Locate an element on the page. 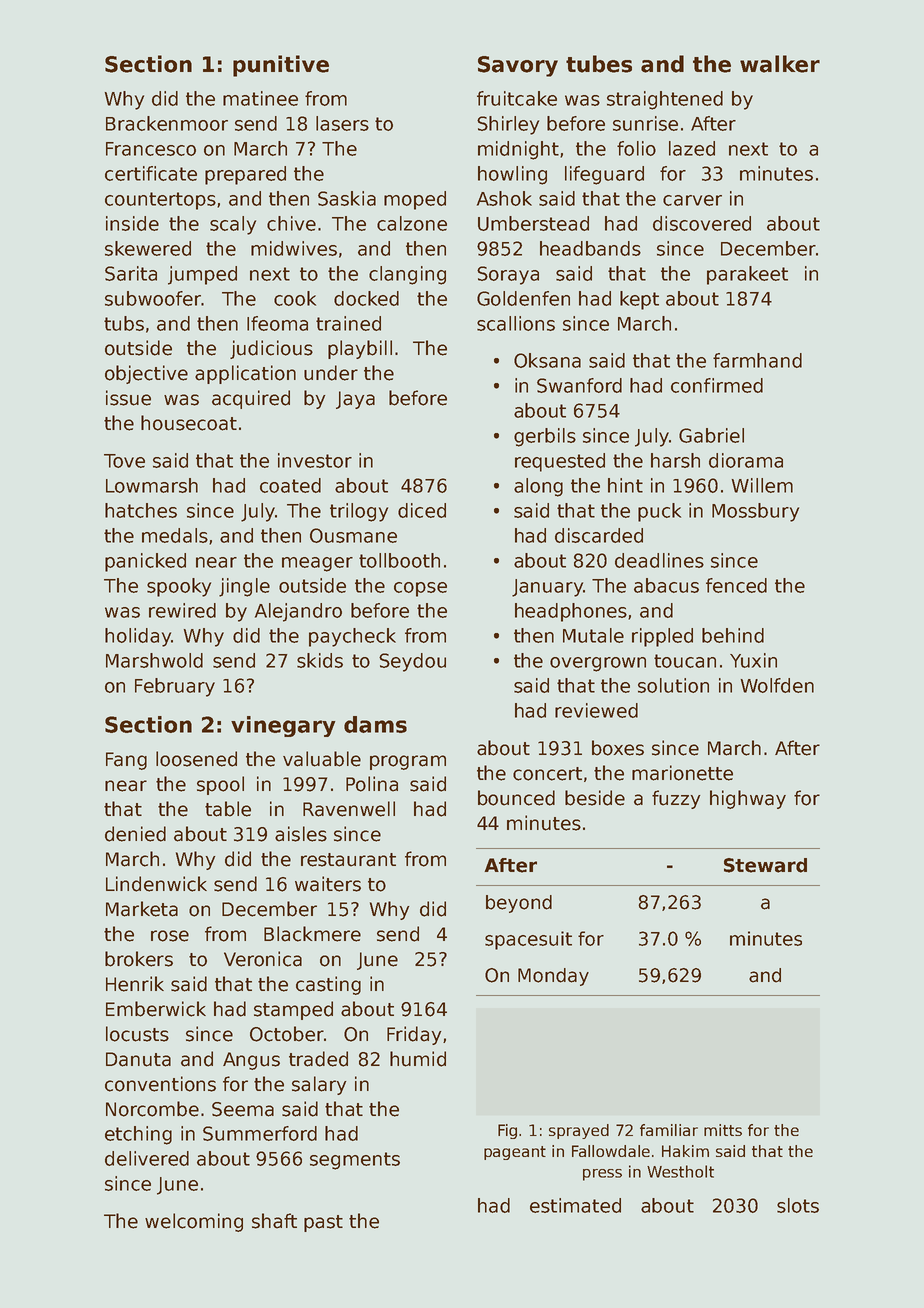 The image size is (924, 1308). welcoming is located at coordinates (194, 1222).
